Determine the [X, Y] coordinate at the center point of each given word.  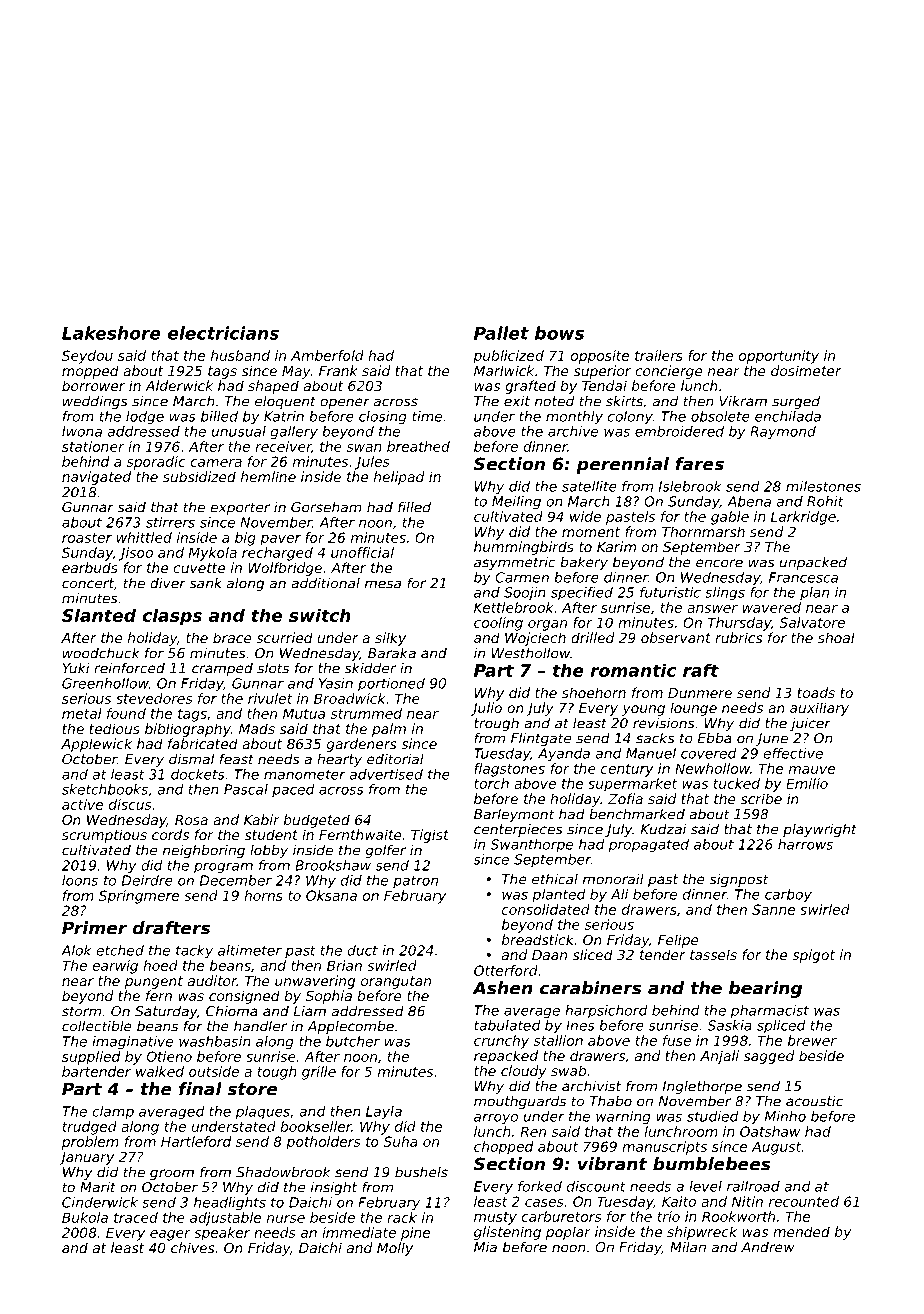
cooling [498, 624]
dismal [191, 759]
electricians [223, 333]
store [252, 1089]
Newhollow [712, 768]
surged [796, 402]
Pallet [501, 333]
